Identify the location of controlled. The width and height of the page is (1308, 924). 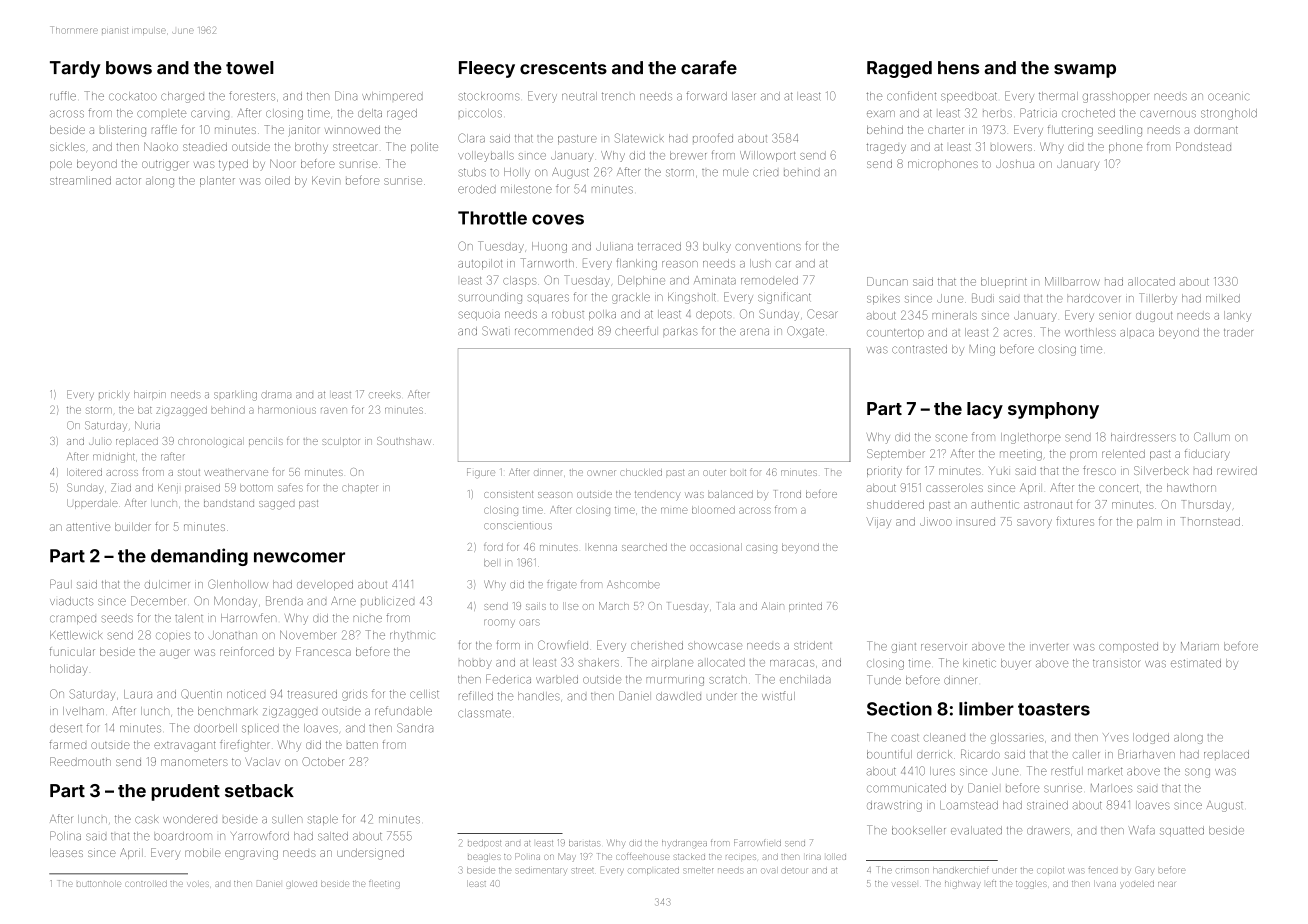
(146, 884).
